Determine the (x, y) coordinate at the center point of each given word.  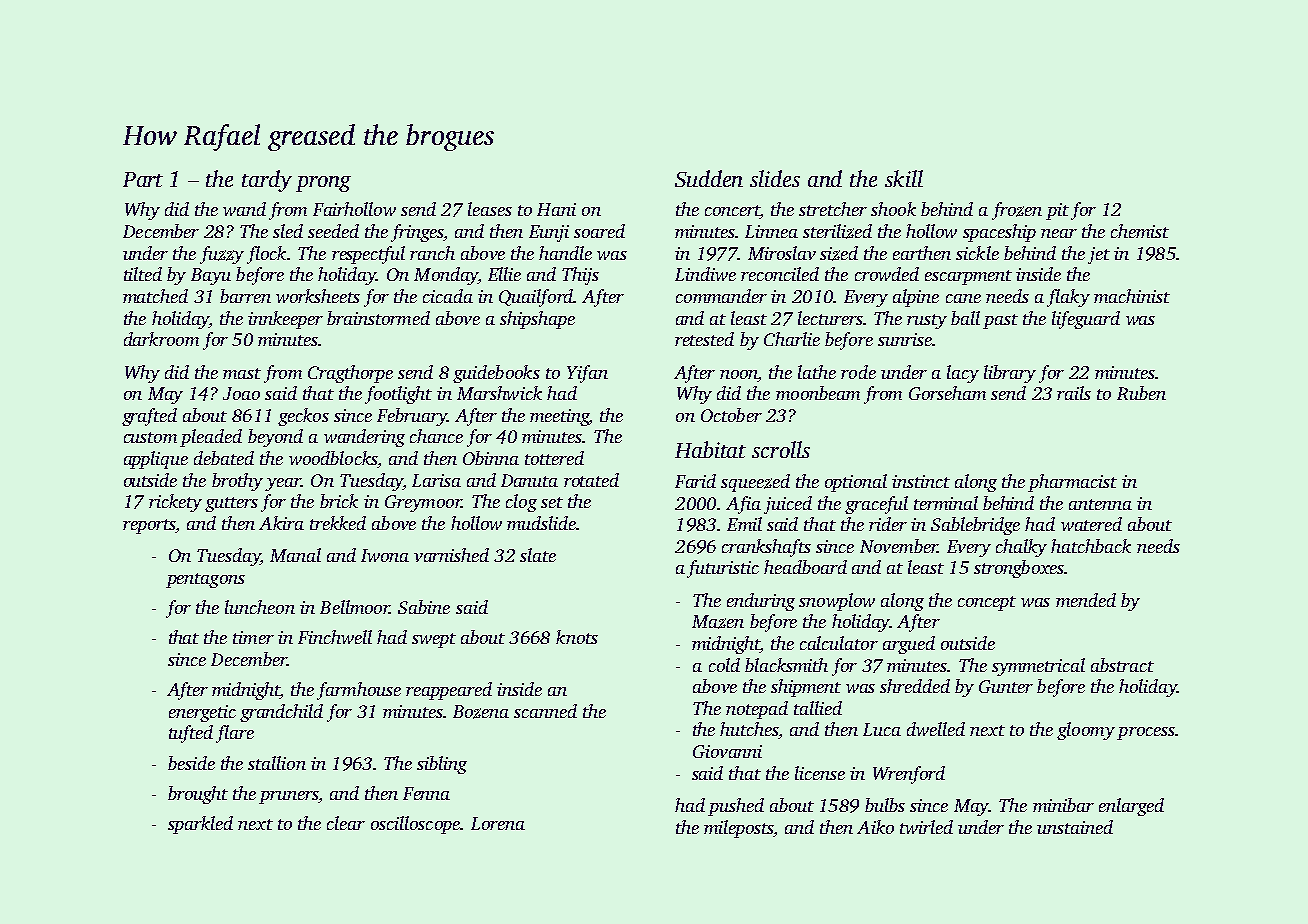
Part (143, 179)
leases (490, 209)
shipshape (537, 320)
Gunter (1006, 686)
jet (1099, 255)
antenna (1100, 504)
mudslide (541, 523)
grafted (149, 417)
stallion (277, 763)
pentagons (205, 580)
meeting (559, 417)
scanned (545, 711)
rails (1074, 393)
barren (245, 296)
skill (904, 178)
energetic (202, 713)
